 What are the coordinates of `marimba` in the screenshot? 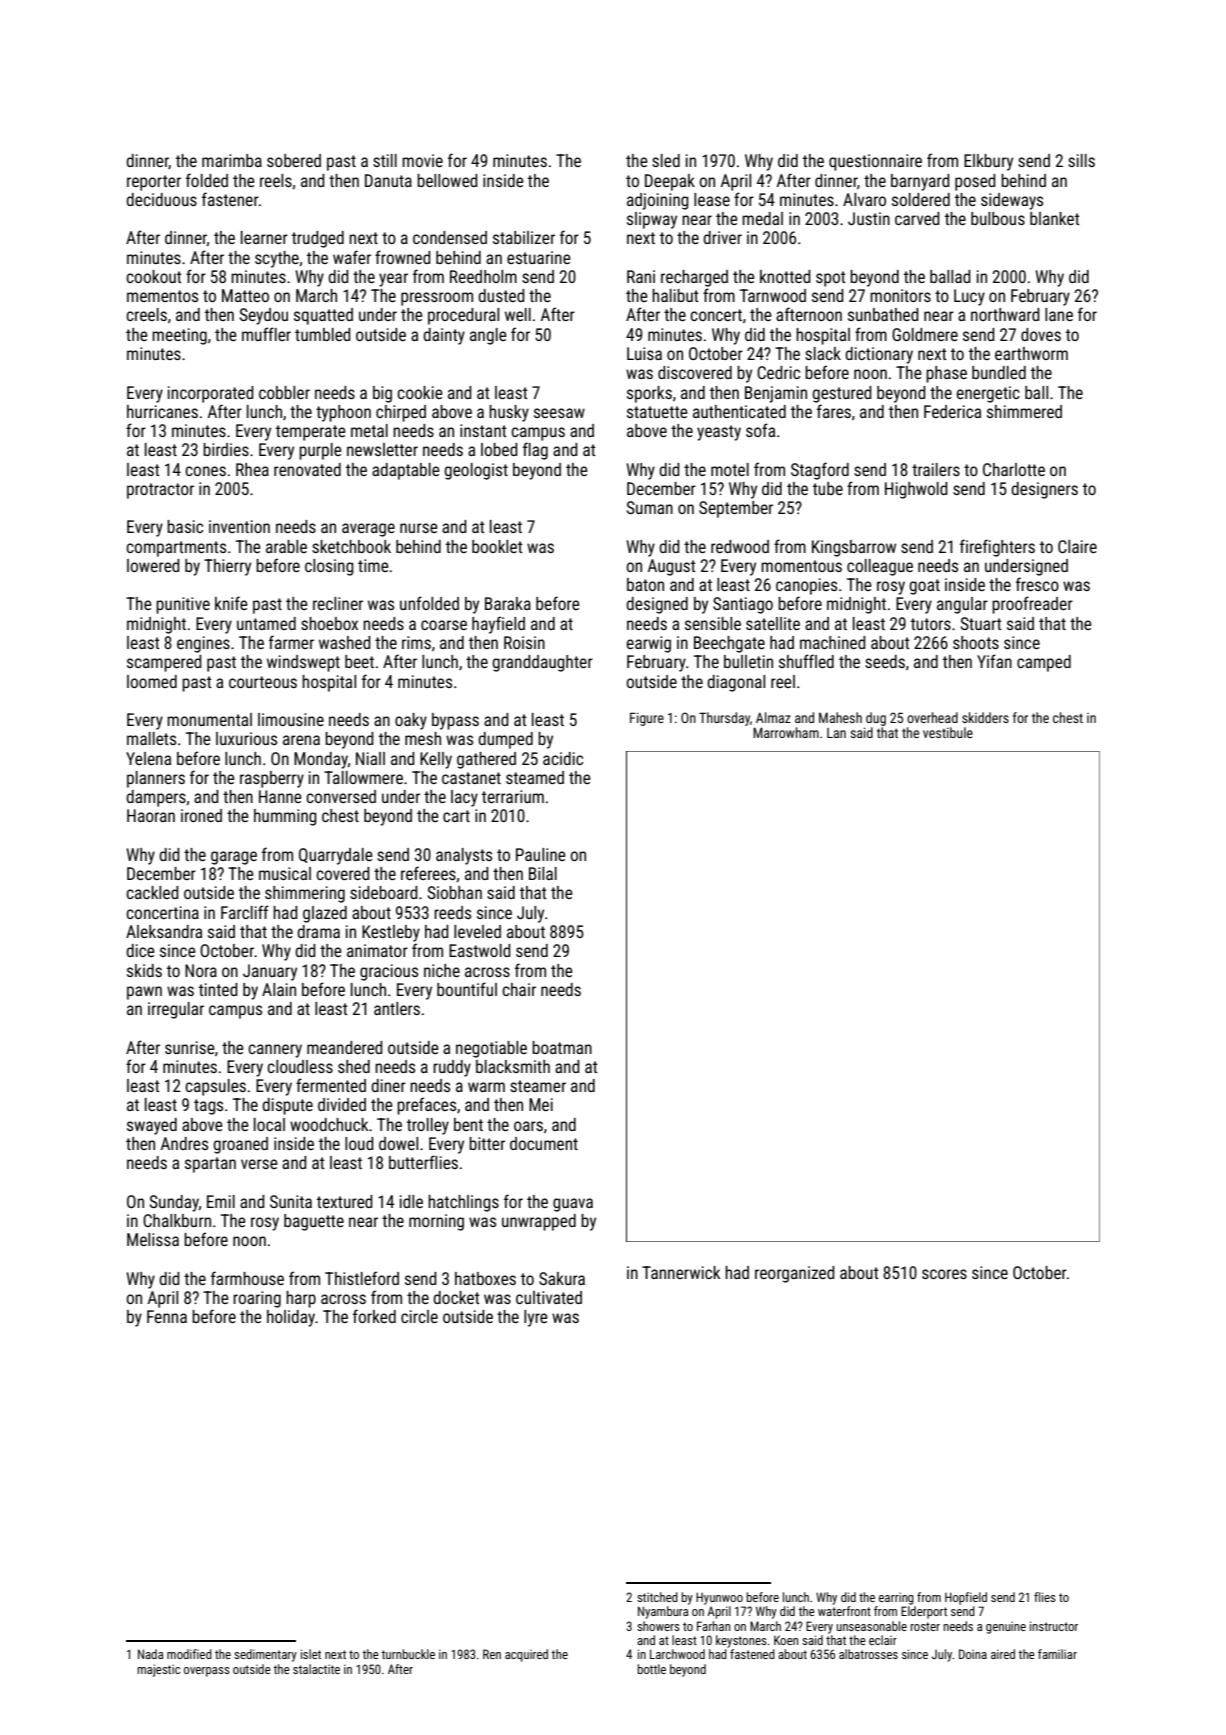 It's located at (232, 160).
